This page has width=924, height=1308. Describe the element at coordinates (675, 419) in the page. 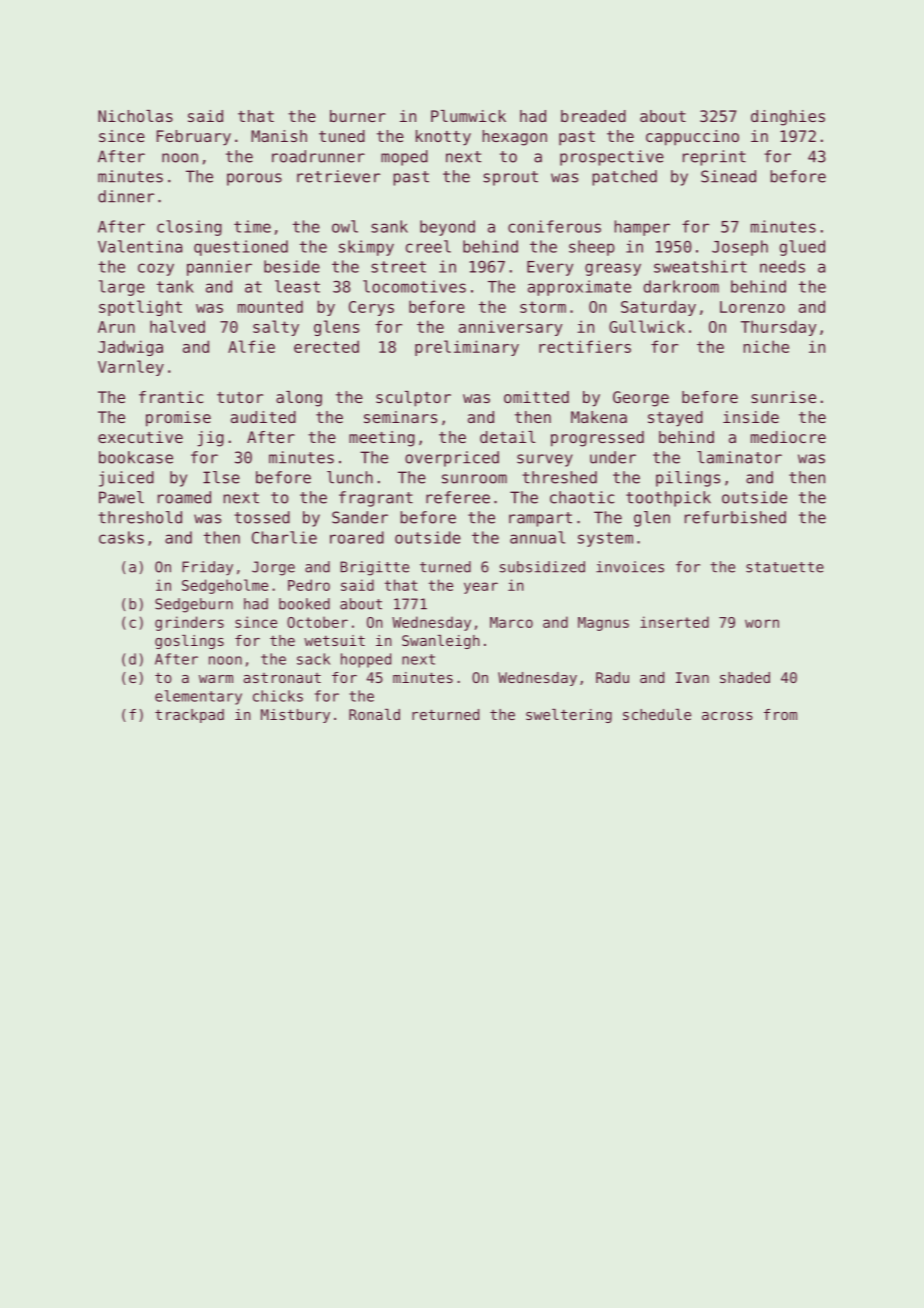

I see `stayed` at that location.
